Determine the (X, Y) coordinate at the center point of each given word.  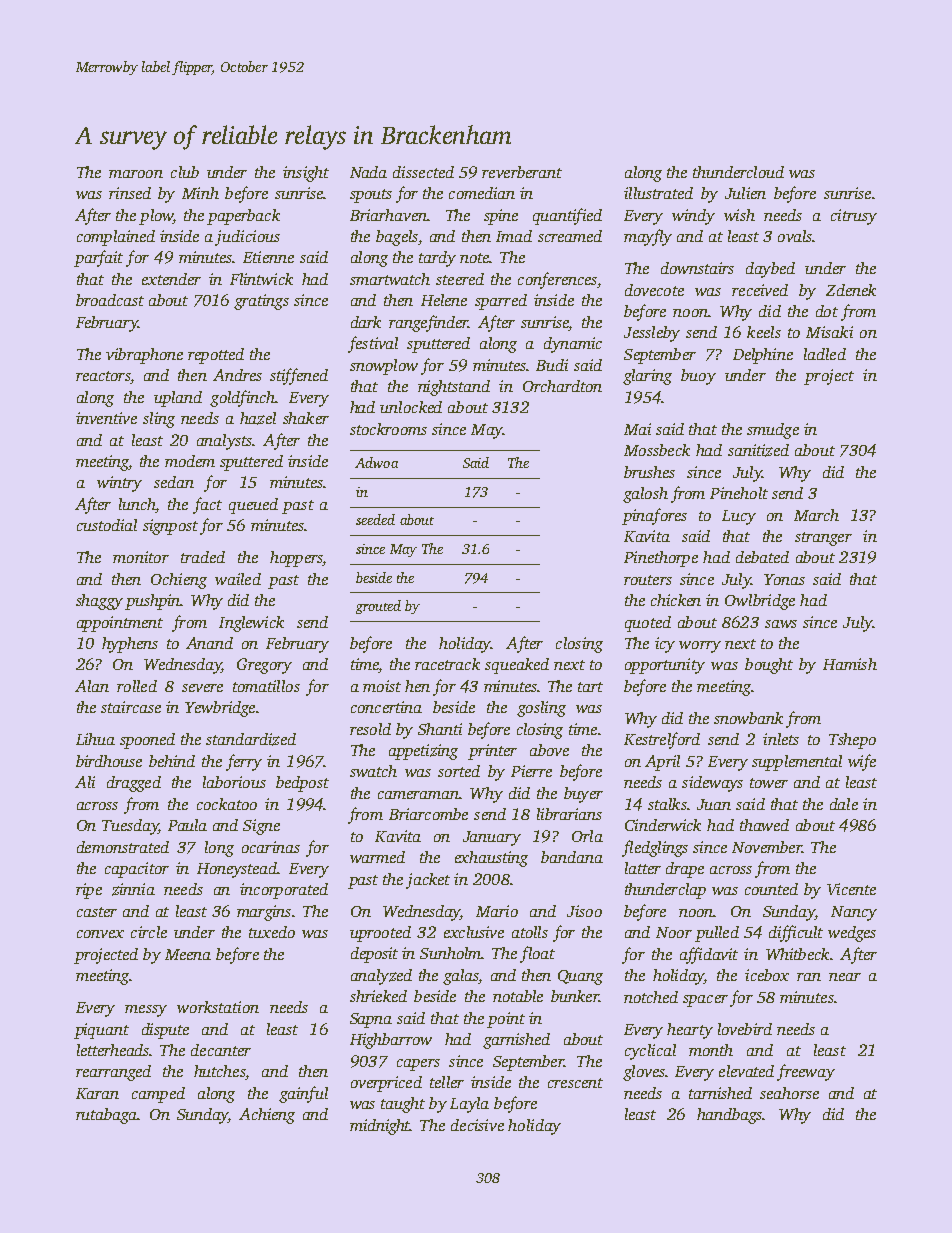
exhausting (491, 859)
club (185, 172)
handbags (729, 1116)
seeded (375, 519)
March (816, 515)
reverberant (522, 172)
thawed (764, 825)
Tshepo (852, 741)
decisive (477, 1125)
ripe (89, 891)
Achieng (267, 1116)
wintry (119, 484)
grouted (378, 607)
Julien (745, 193)
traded (203, 557)
